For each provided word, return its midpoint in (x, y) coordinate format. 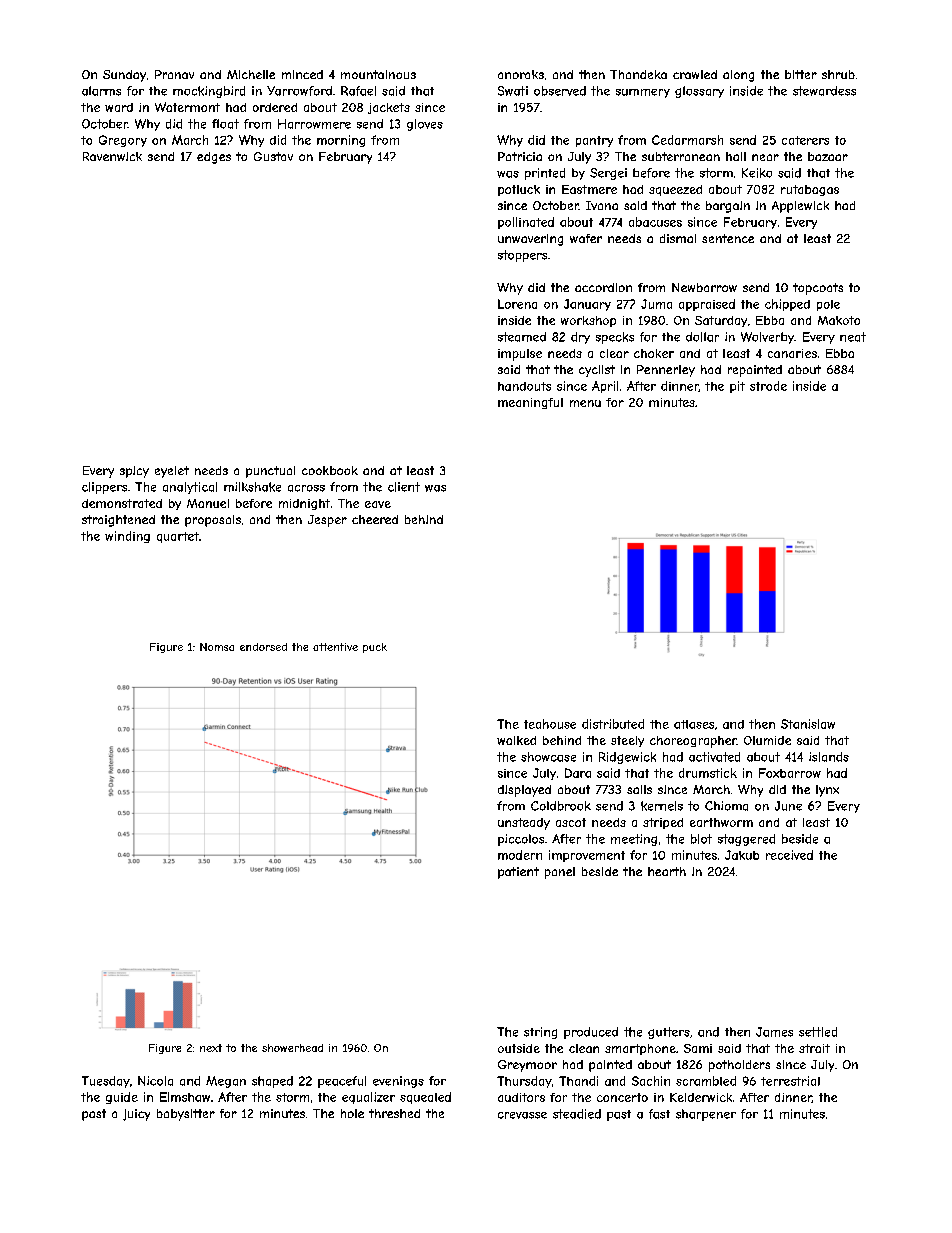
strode (768, 386)
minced (302, 74)
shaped (272, 1082)
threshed (394, 1113)
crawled (695, 74)
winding (127, 537)
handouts (524, 386)
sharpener (706, 1115)
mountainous (378, 74)
